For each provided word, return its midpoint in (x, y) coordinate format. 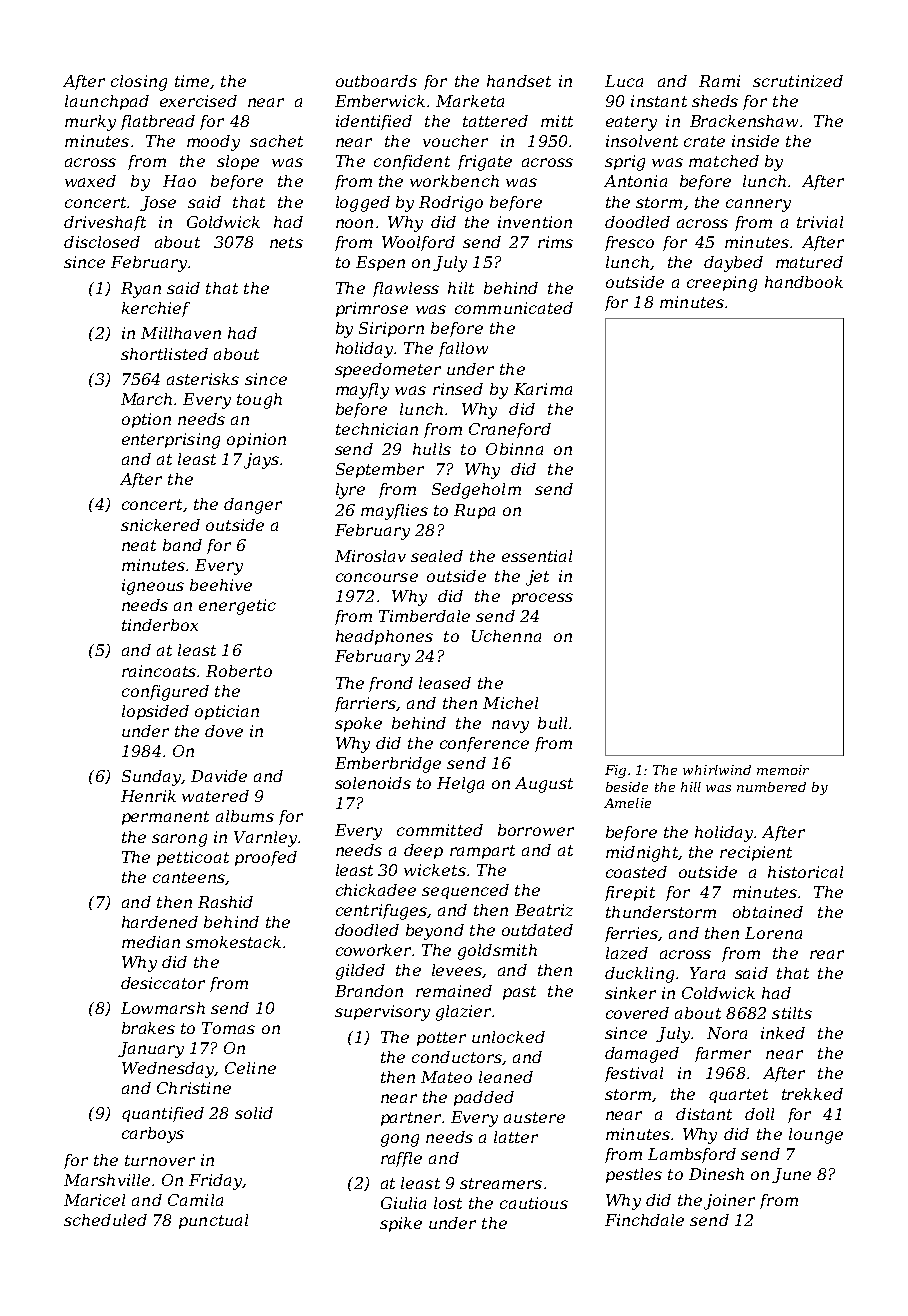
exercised (198, 101)
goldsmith (497, 952)
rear (827, 954)
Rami (719, 81)
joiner (729, 1202)
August (544, 785)
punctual (213, 1221)
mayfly (362, 391)
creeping (722, 284)
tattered (495, 121)
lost (448, 1203)
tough (259, 401)
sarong (179, 840)
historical (805, 872)
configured (165, 693)
